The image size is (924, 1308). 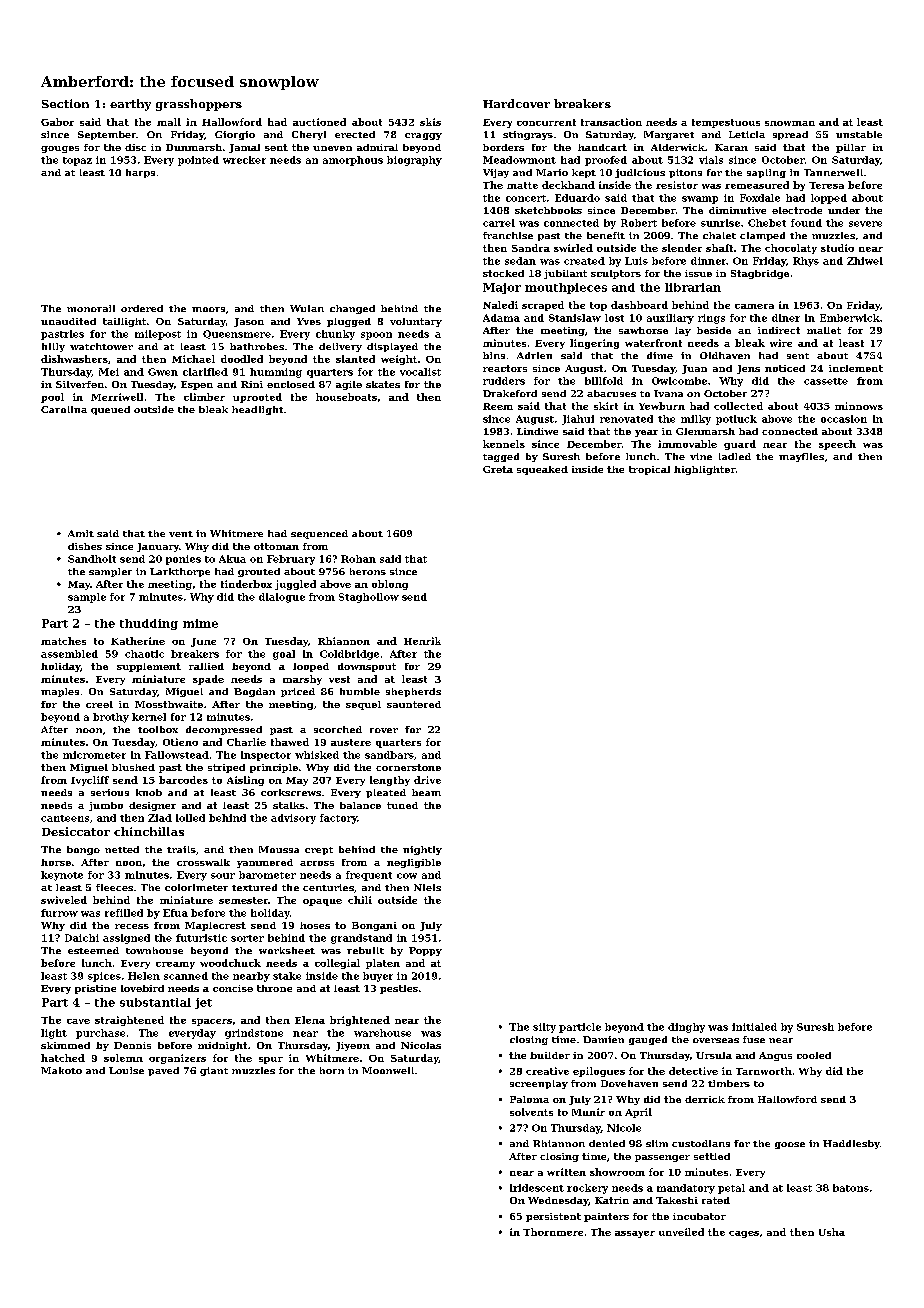 What do you see at coordinates (199, 105) in the page?
I see `grasshoppers` at bounding box center [199, 105].
